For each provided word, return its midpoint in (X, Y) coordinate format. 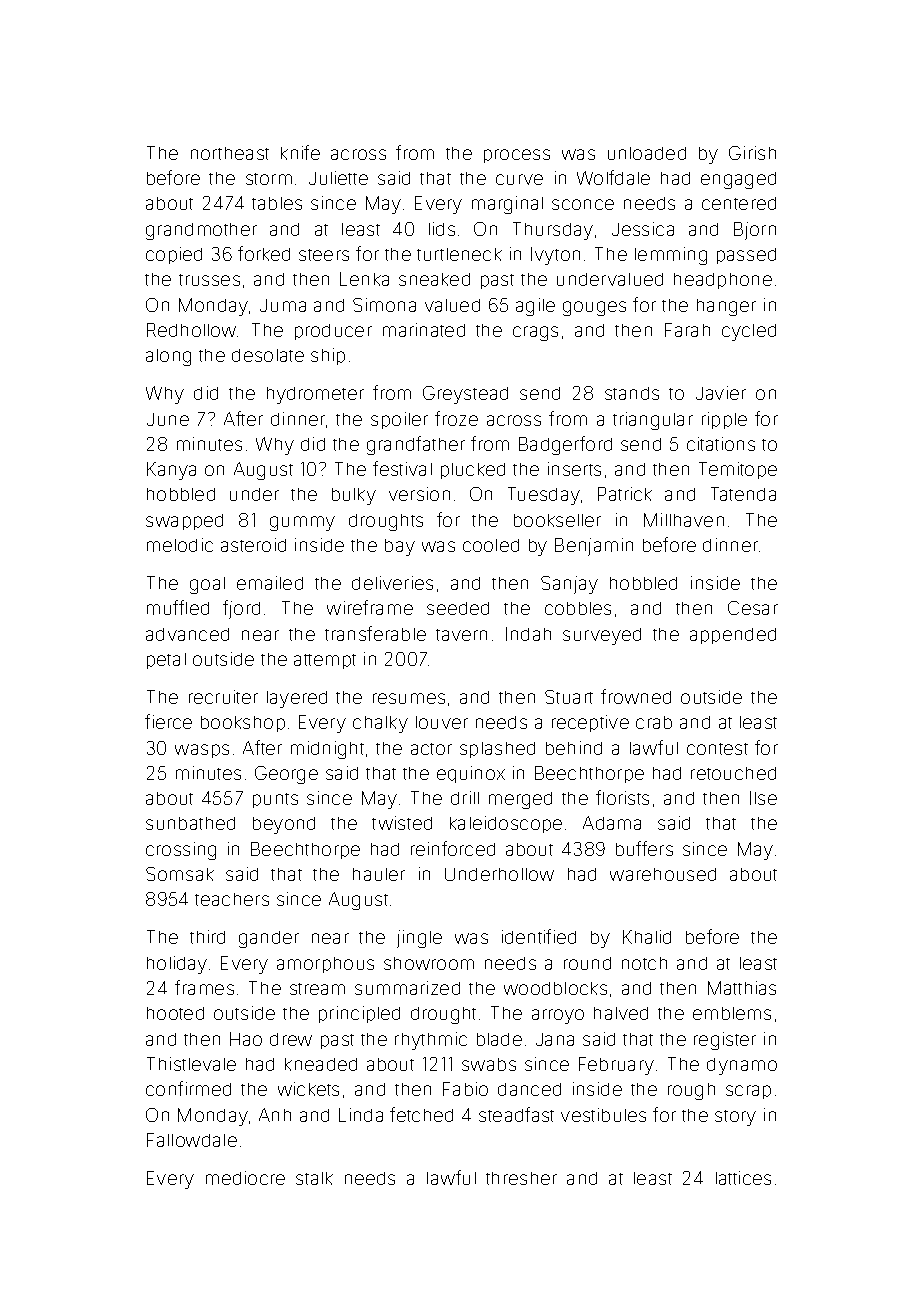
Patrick (625, 494)
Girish (752, 153)
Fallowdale (192, 1140)
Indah (528, 634)
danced (529, 1089)
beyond (284, 825)
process (517, 156)
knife (300, 152)
